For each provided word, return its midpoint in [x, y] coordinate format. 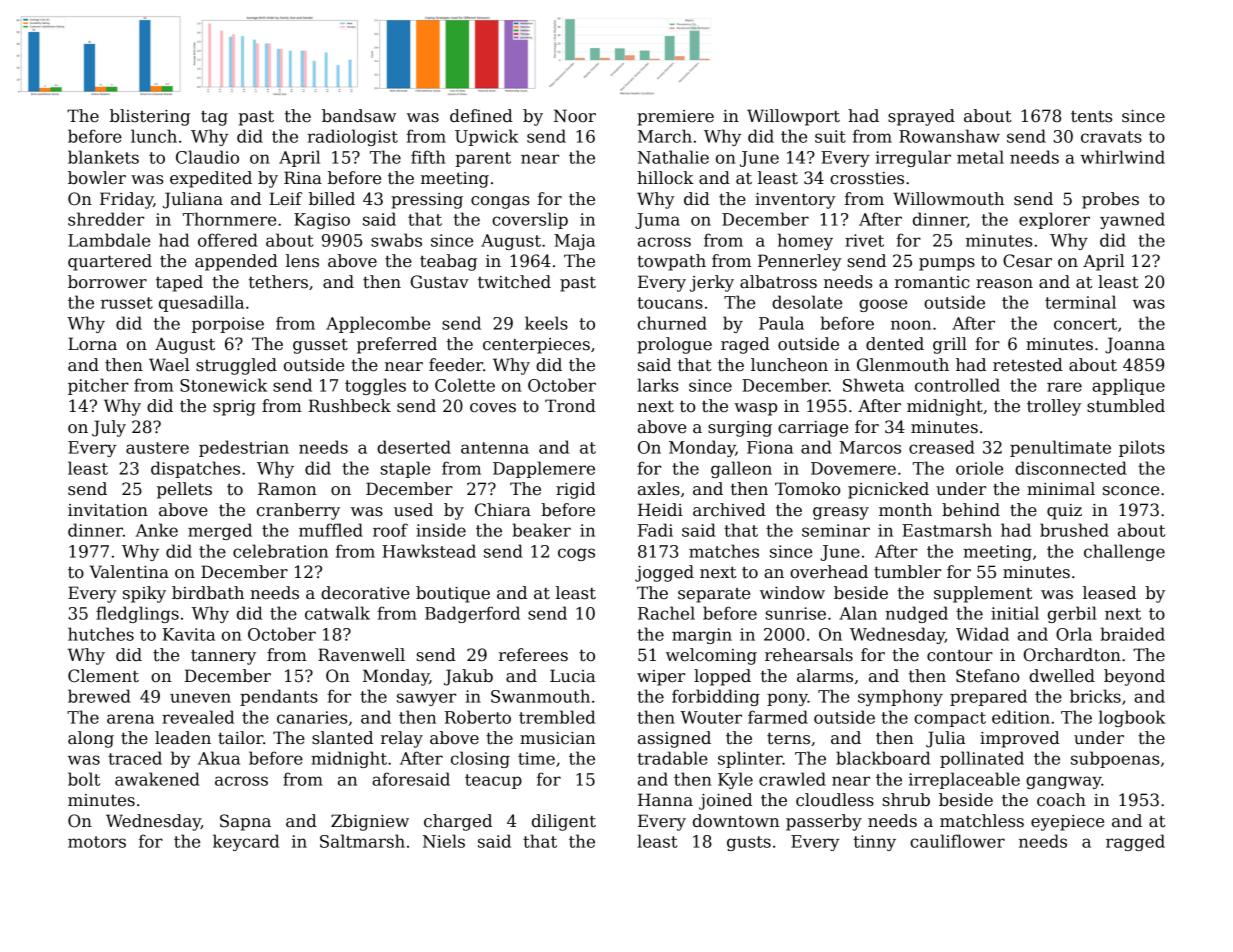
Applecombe [378, 324]
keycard [246, 842]
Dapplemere [544, 469]
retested [1028, 365]
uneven [200, 698]
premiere [675, 118]
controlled [957, 385]
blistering [150, 117]
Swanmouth [540, 696]
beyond [1134, 677]
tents [1091, 116]
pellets [184, 490]
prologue [674, 345]
